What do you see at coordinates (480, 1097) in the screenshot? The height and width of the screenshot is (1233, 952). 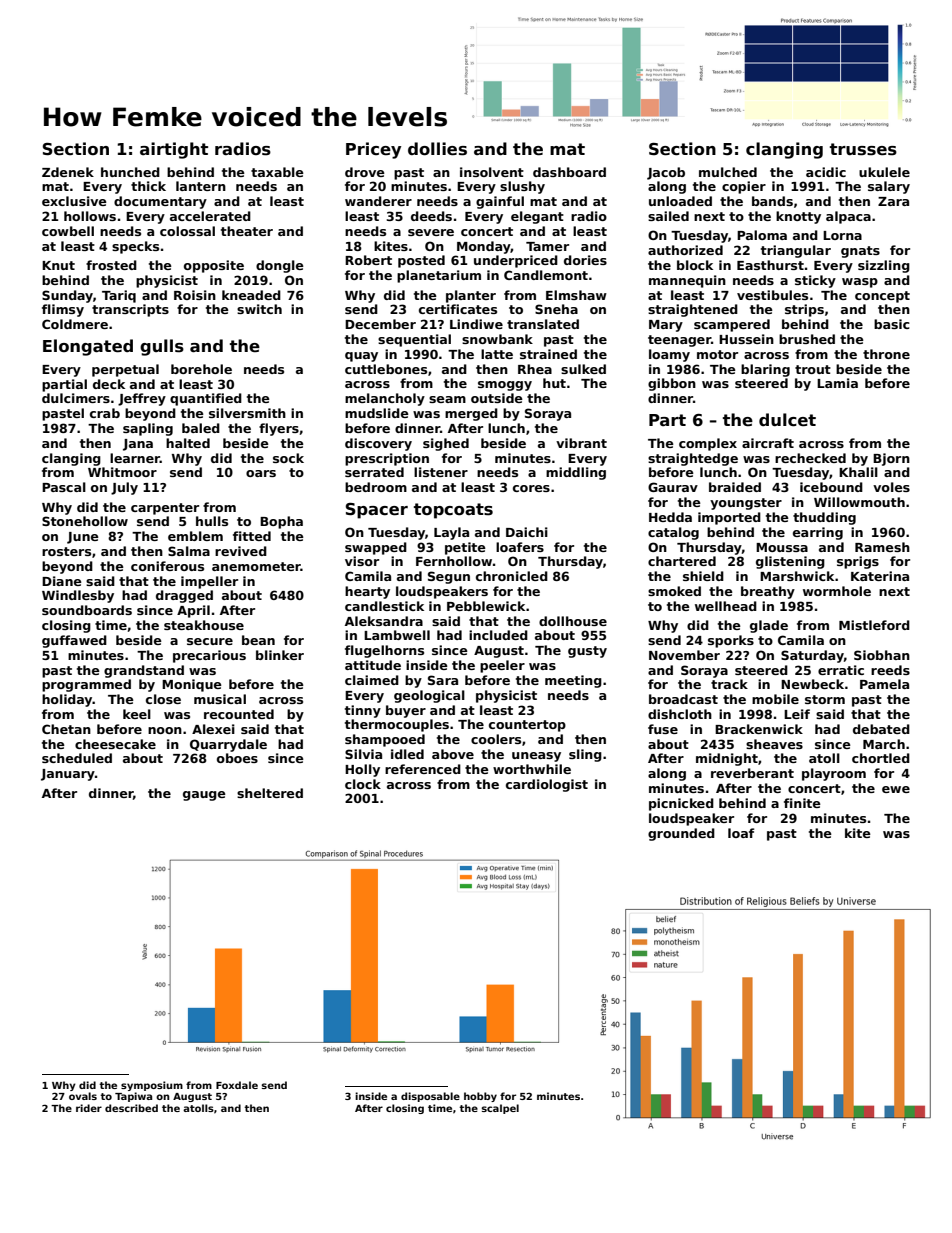 I see `hobby` at bounding box center [480, 1097].
